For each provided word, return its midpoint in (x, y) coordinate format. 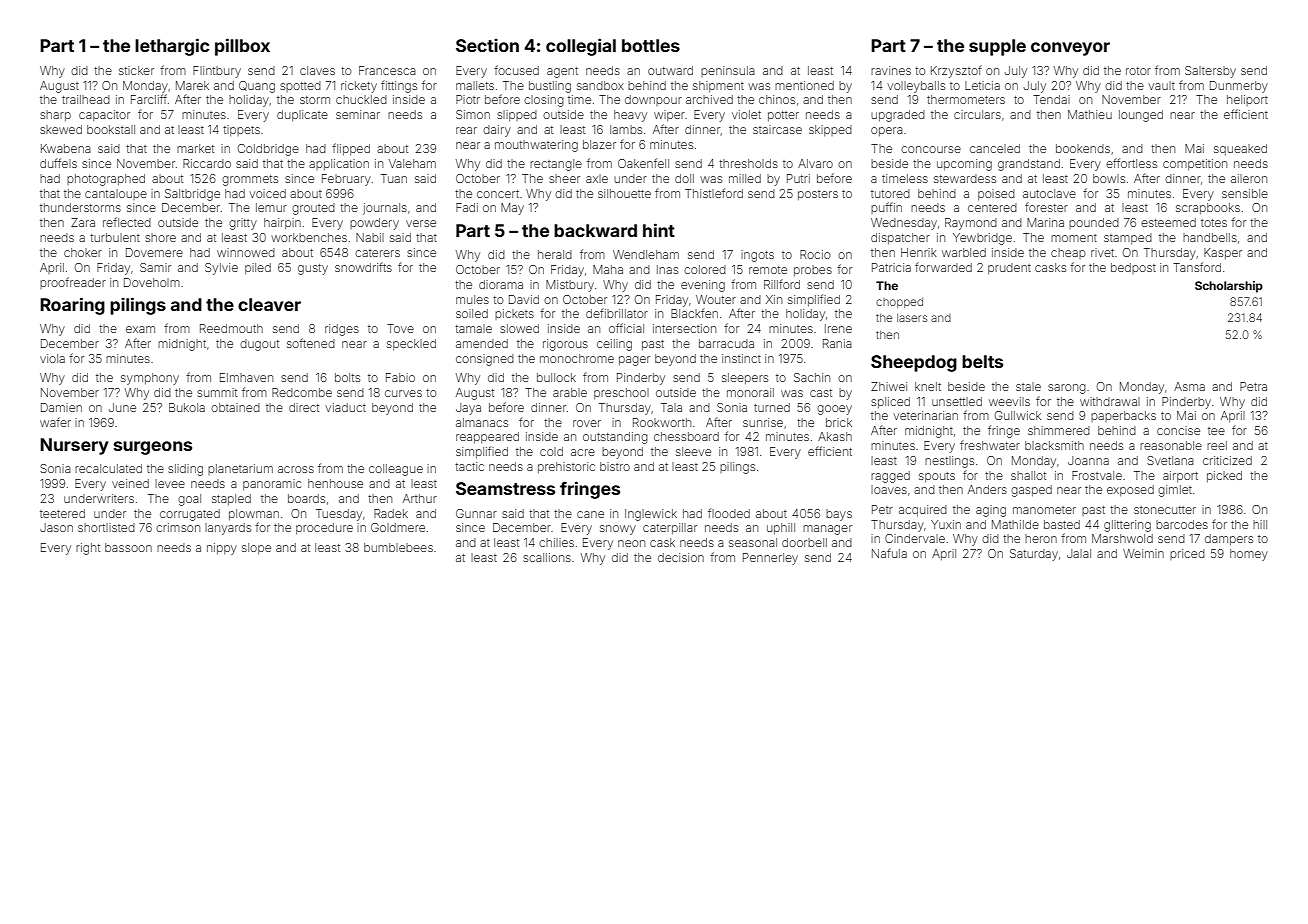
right (88, 549)
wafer (55, 422)
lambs (626, 129)
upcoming (964, 165)
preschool (621, 393)
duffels (58, 163)
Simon (473, 114)
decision (681, 557)
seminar (358, 114)
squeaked (1240, 149)
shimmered (1059, 430)
